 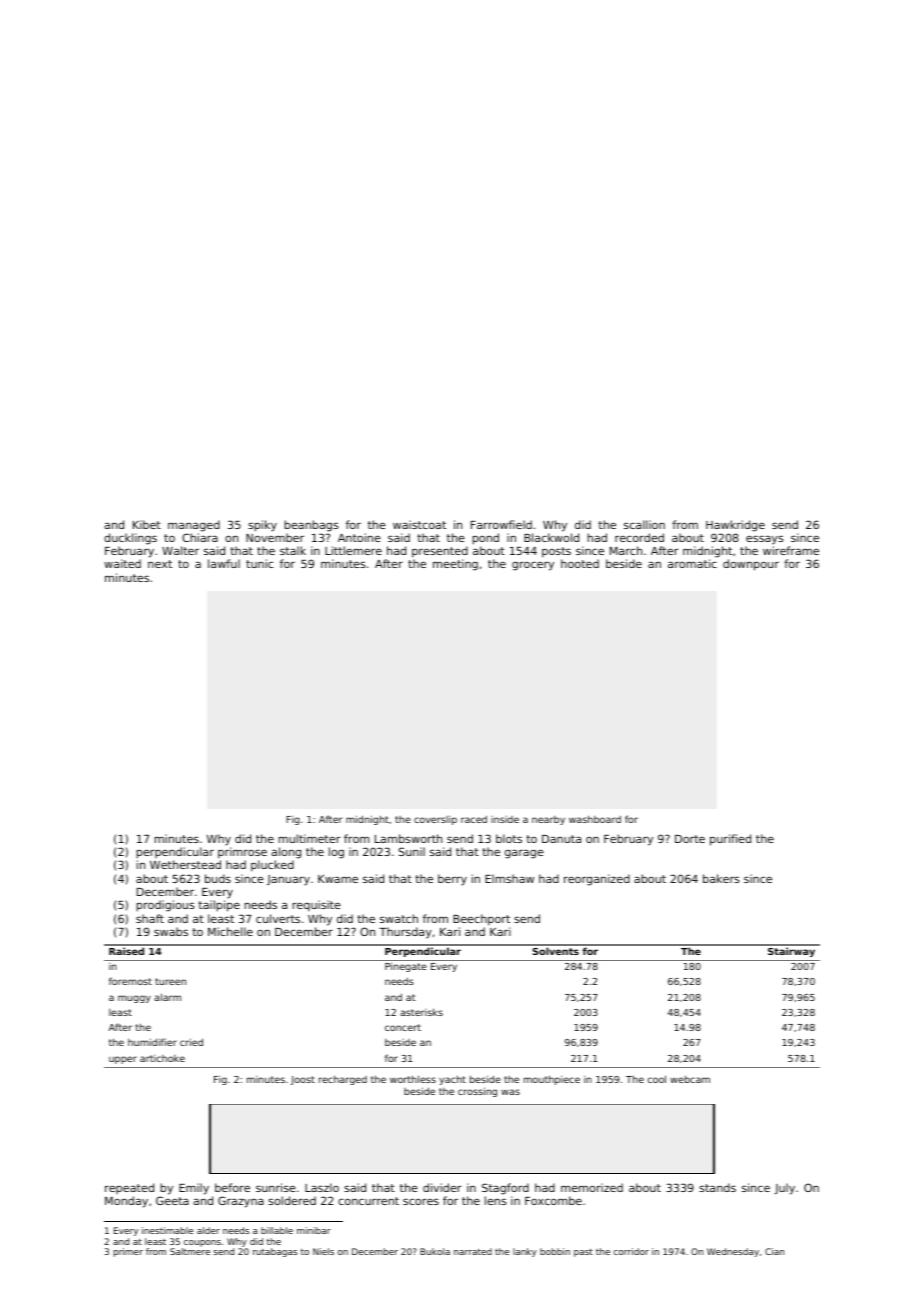 I want to click on tunic, so click(x=259, y=563).
